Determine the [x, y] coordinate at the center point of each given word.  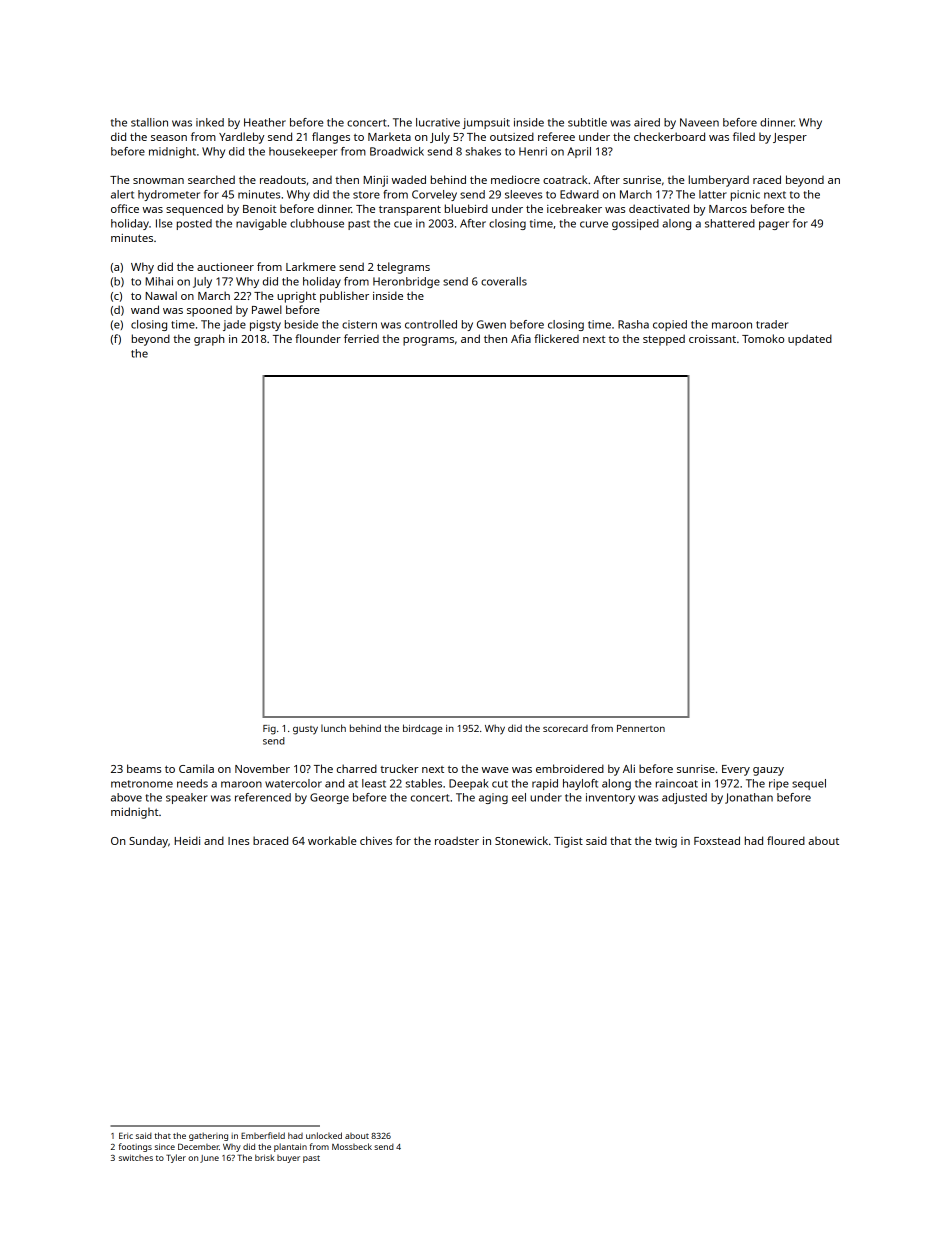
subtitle [587, 122]
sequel [809, 784]
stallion [149, 122]
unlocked [324, 1135]
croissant [712, 339]
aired [647, 122]
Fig [269, 730]
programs [428, 341]
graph [209, 340]
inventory [610, 798]
